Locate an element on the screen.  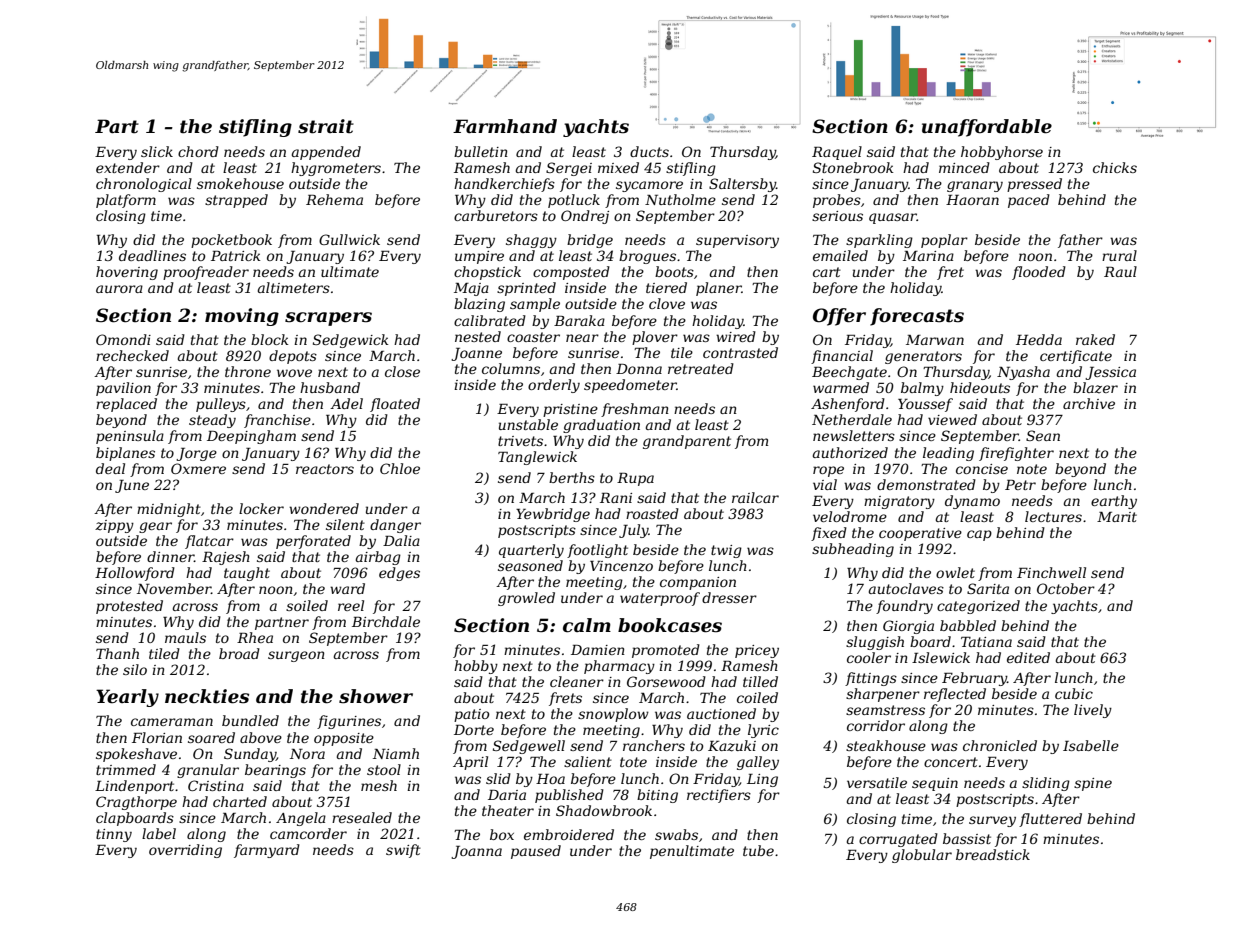
overriding is located at coordinates (185, 851).
